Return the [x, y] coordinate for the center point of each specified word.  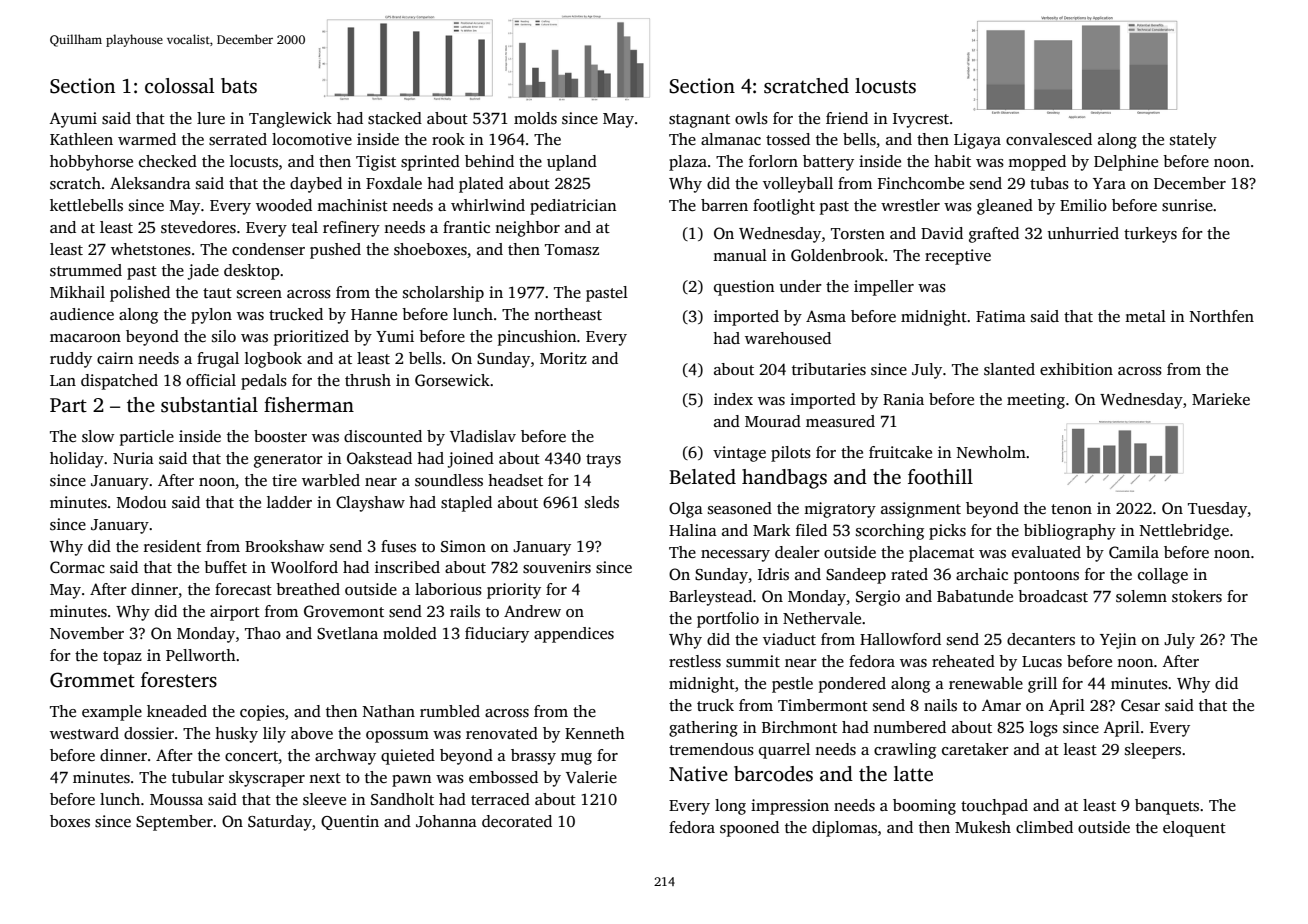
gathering [703, 729]
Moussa [176, 800]
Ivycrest [921, 120]
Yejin [1118, 641]
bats [239, 86]
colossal [179, 86]
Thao [263, 633]
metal [1145, 316]
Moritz [563, 358]
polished [140, 294]
